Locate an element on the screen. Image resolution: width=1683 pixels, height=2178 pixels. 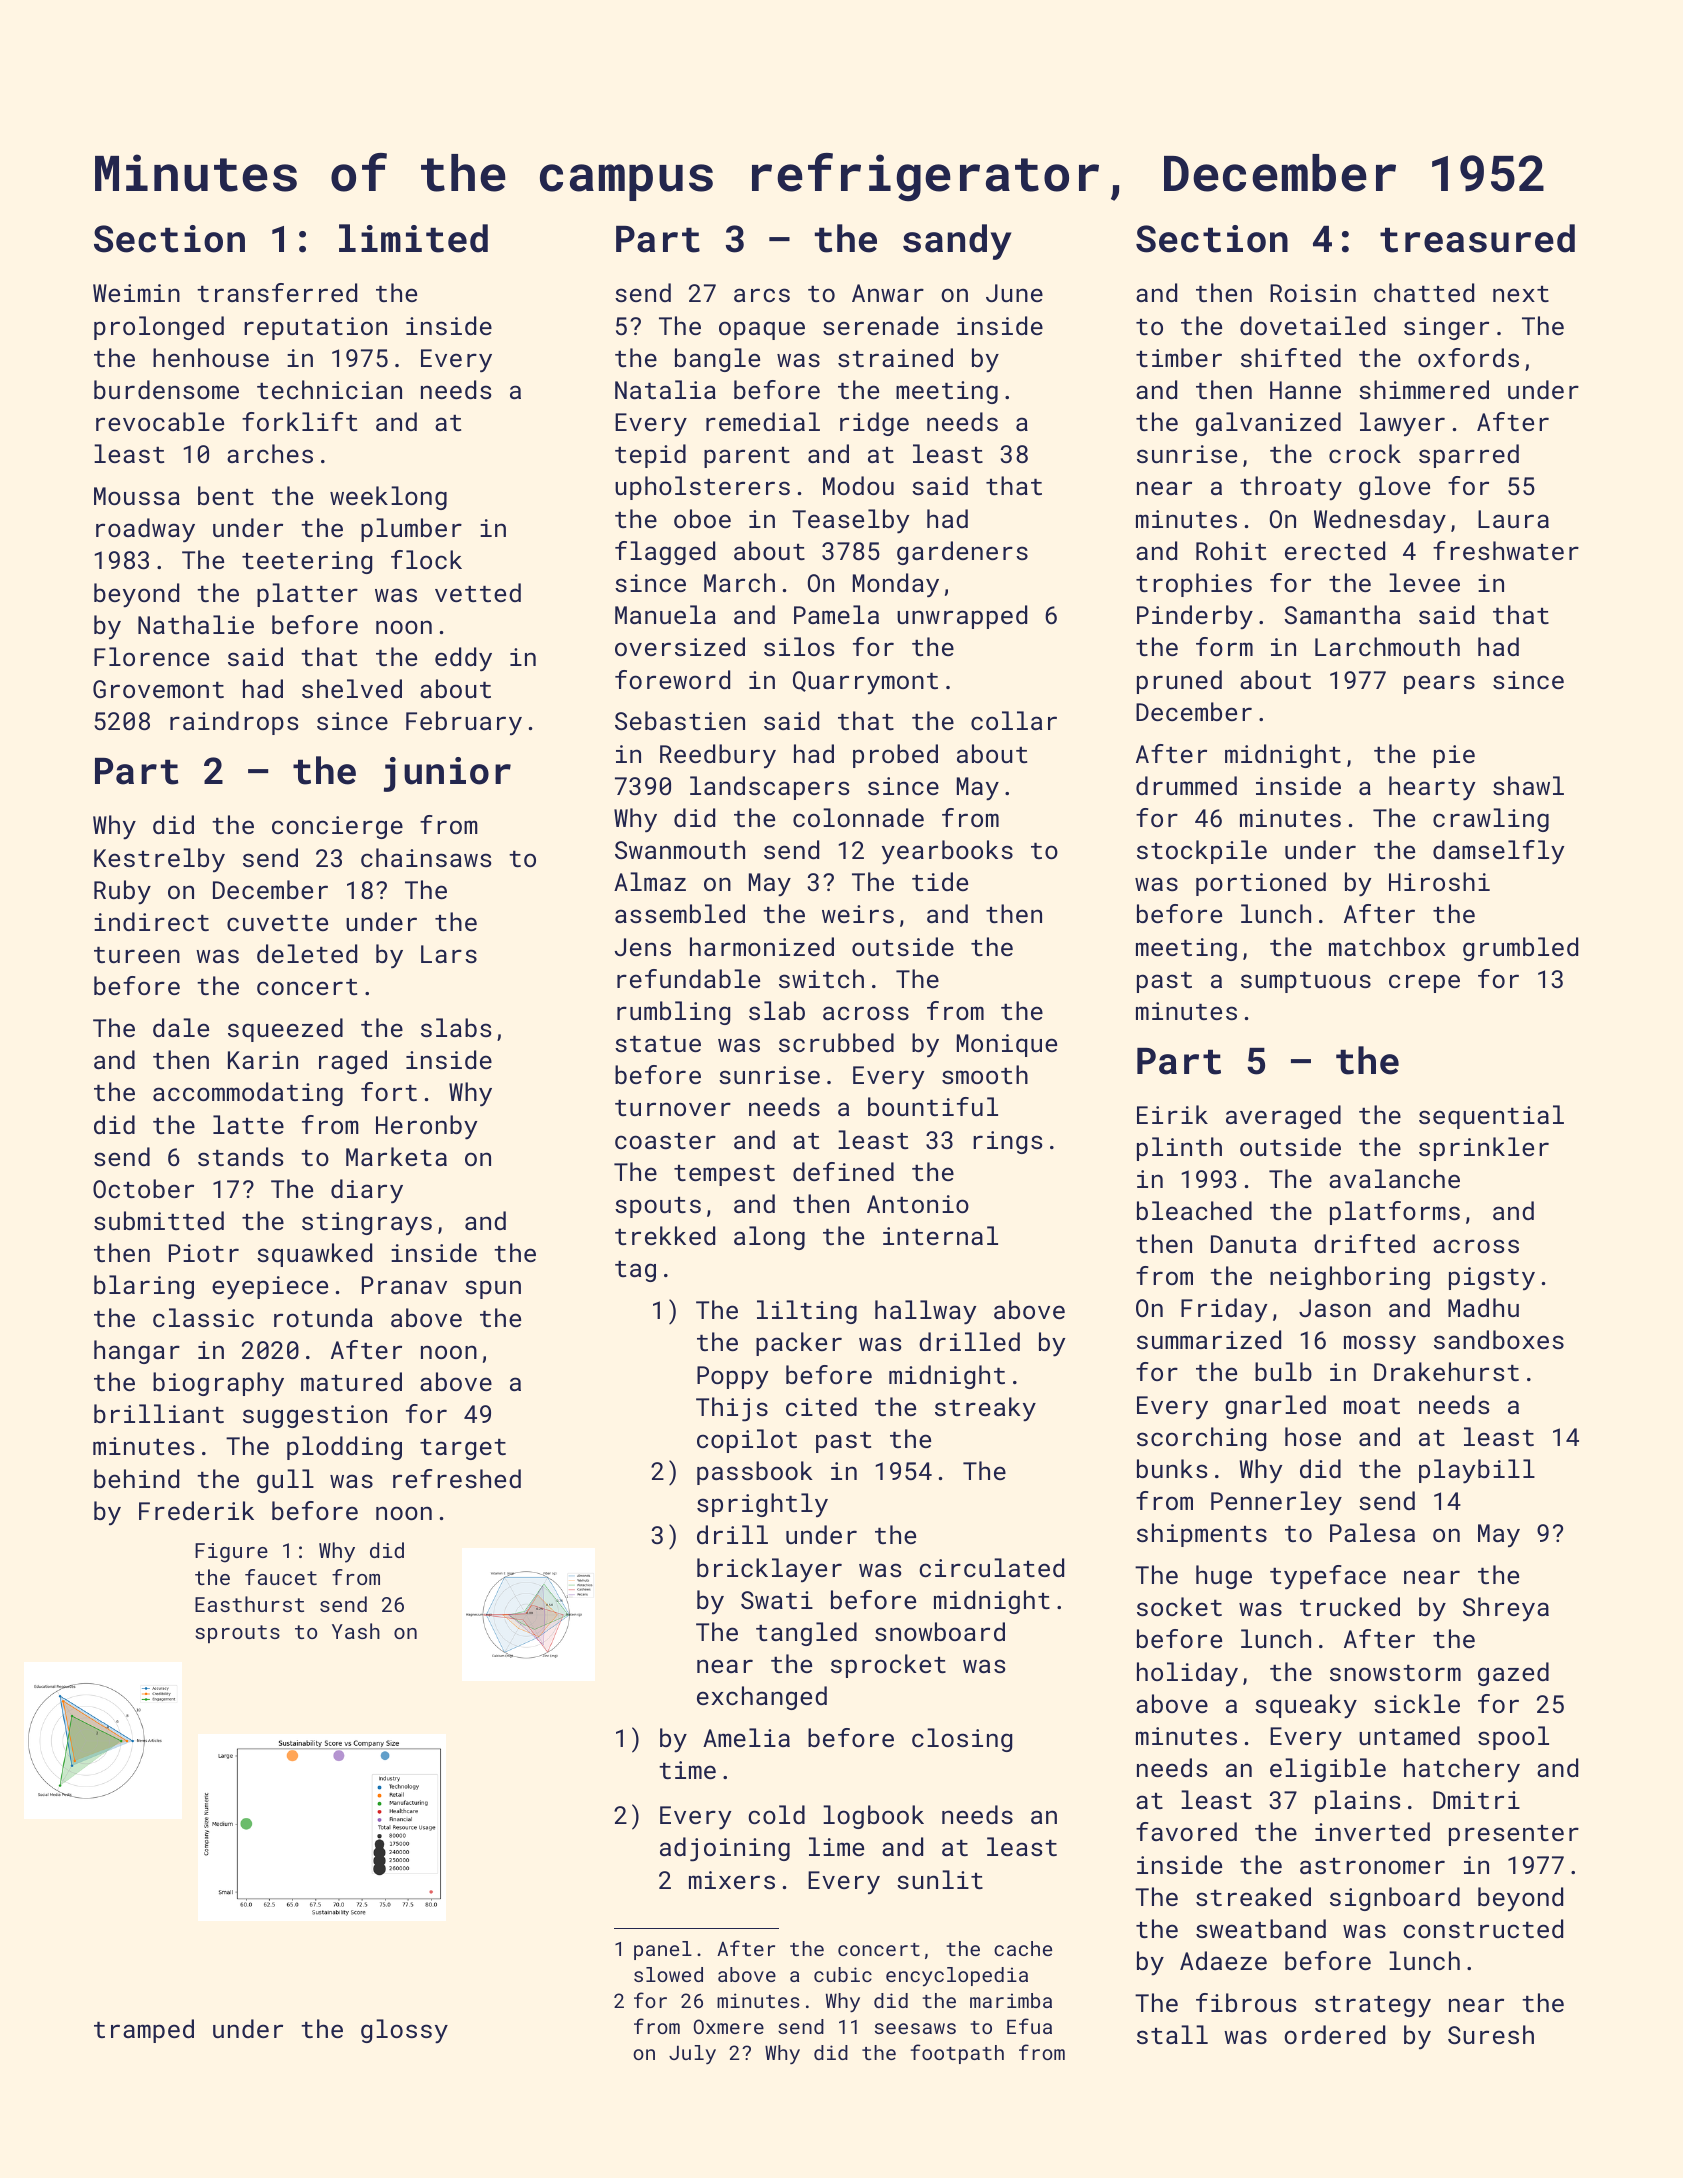
snowstorm is located at coordinates (1395, 1673).
